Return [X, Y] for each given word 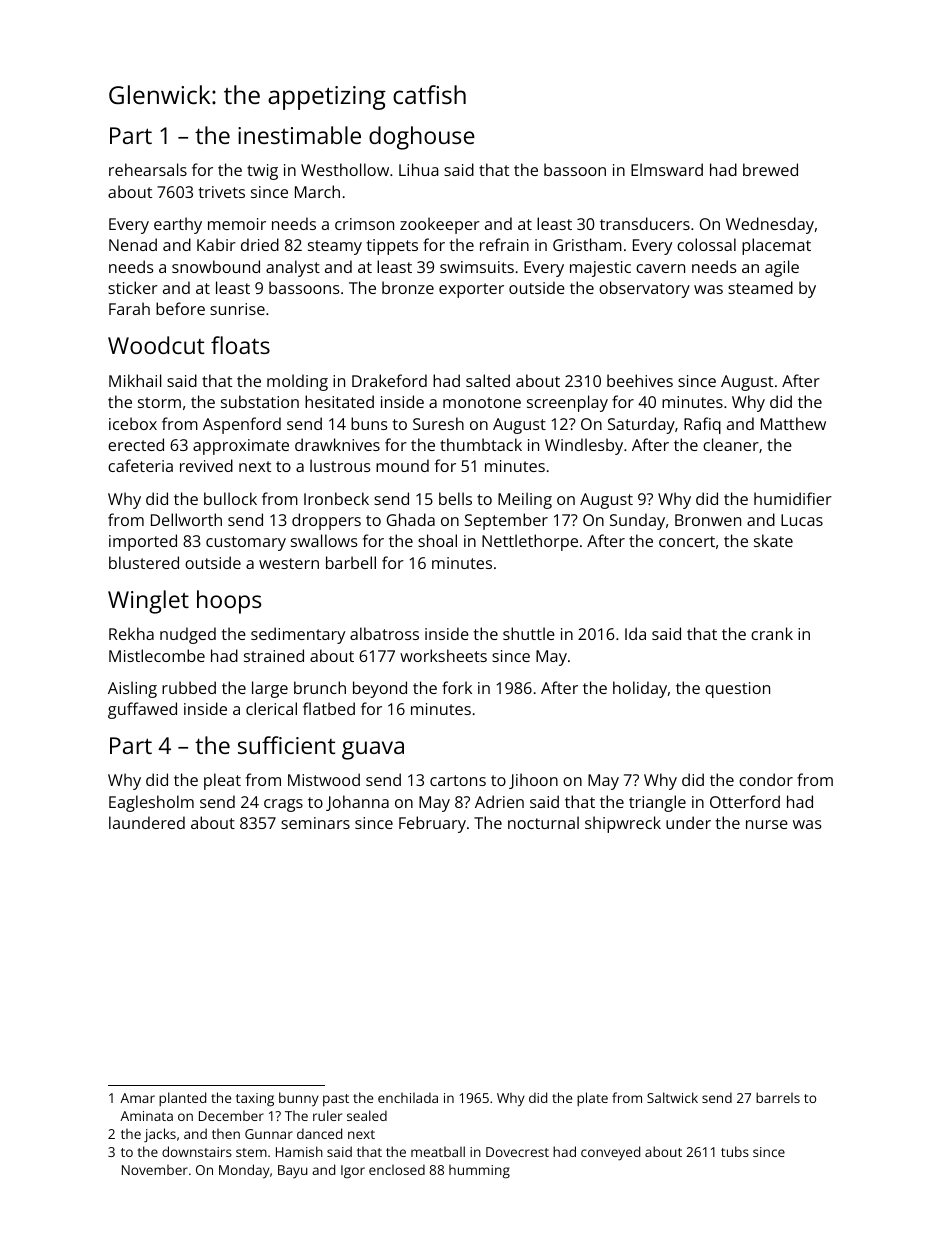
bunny [299, 1099]
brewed [770, 169]
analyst [293, 268]
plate [592, 1099]
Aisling [132, 689]
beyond [380, 689]
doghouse [422, 138]
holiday [640, 689]
